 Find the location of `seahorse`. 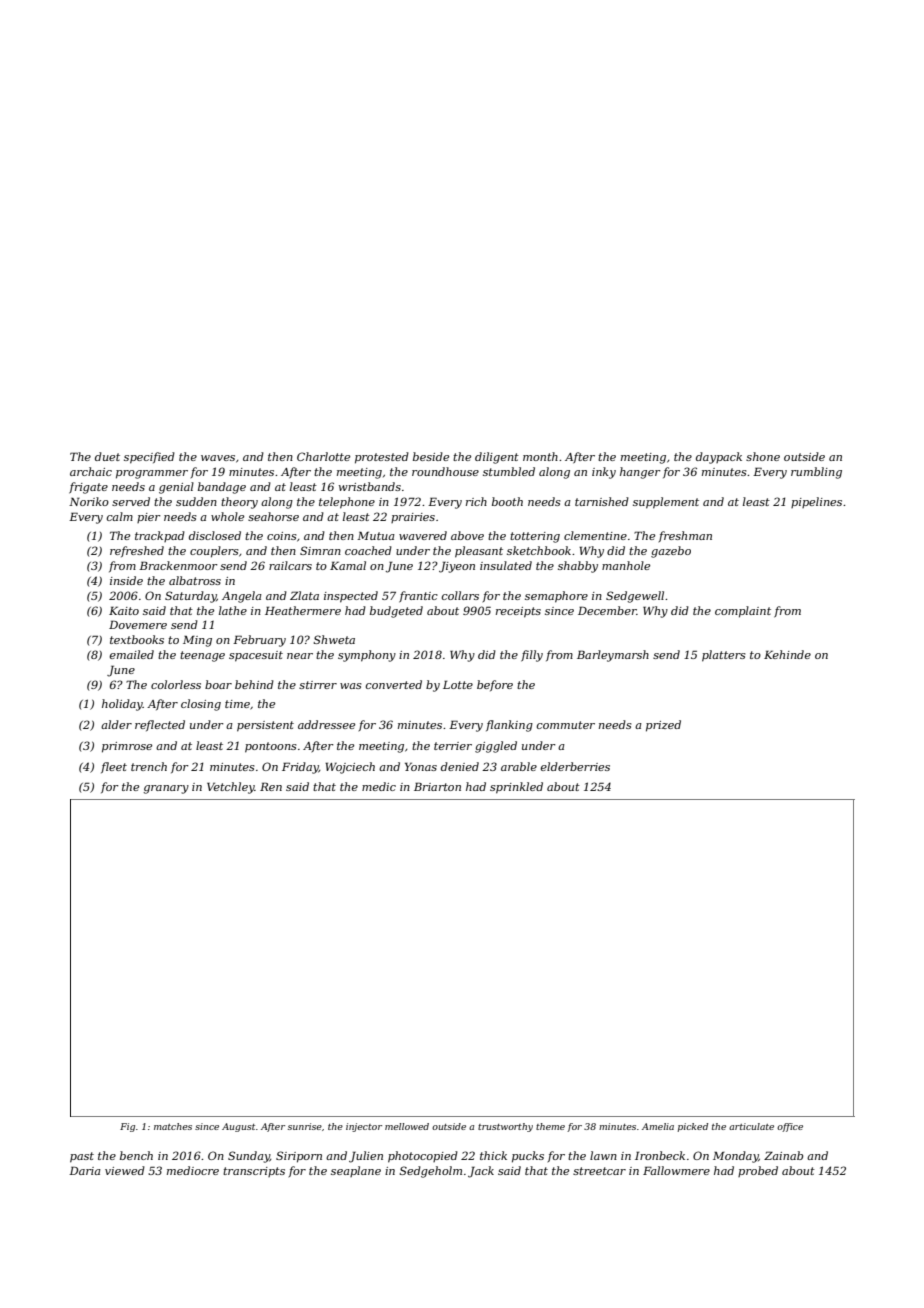

seahorse is located at coordinates (273, 516).
